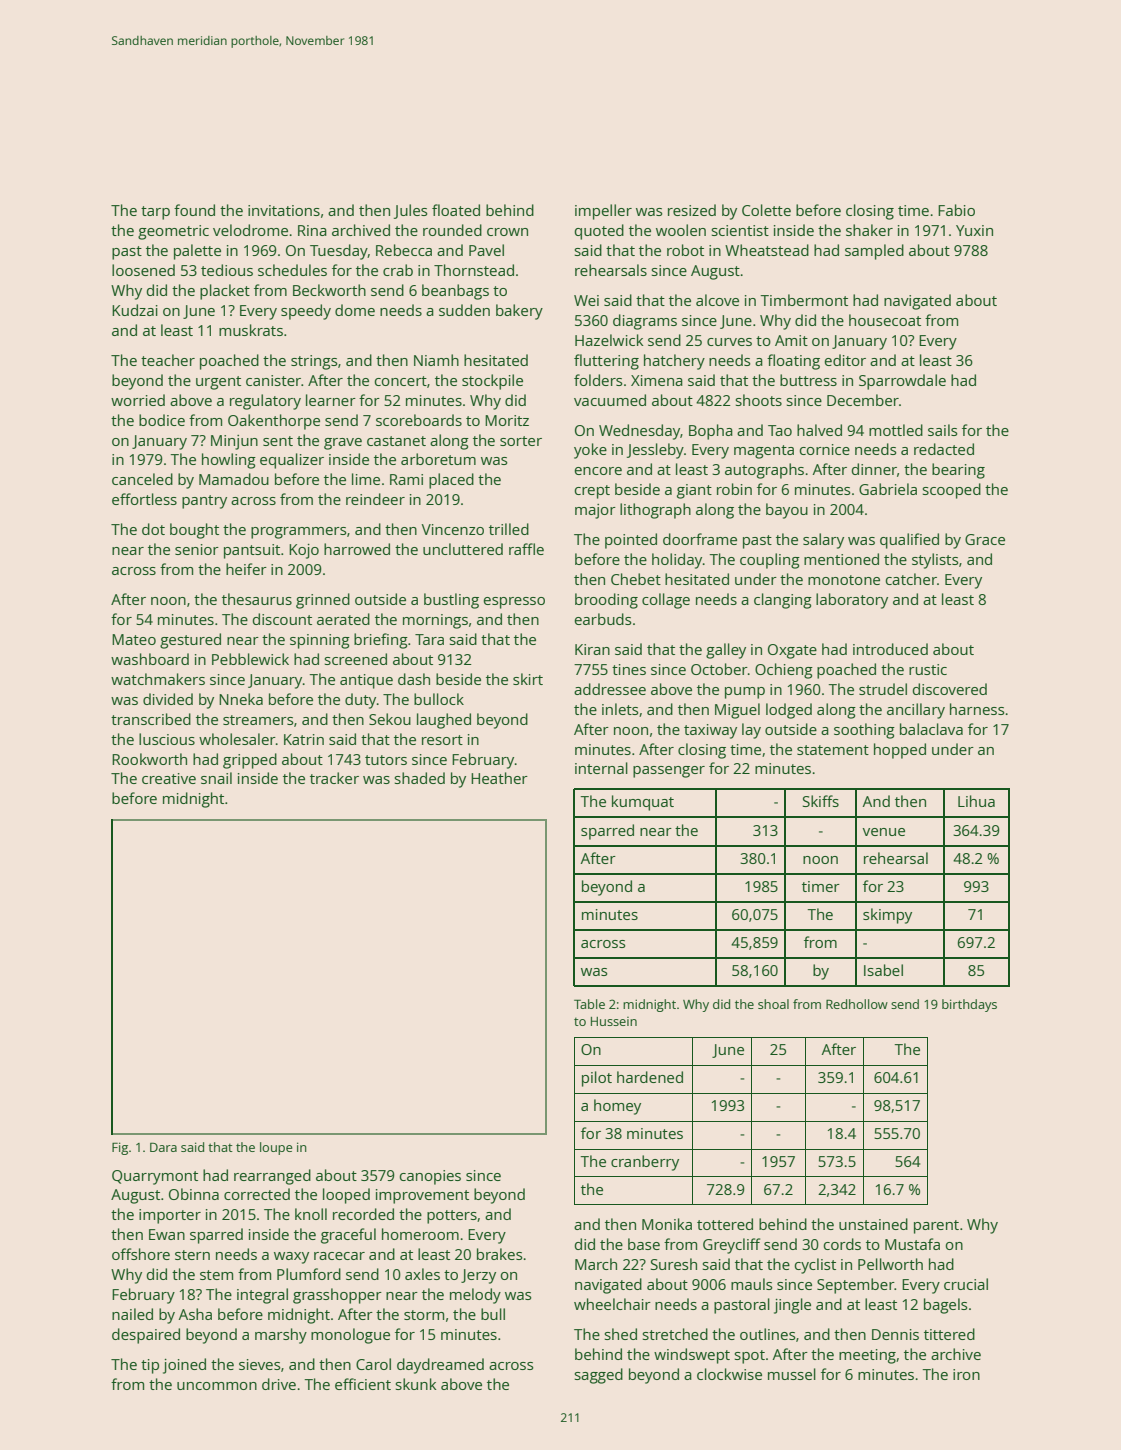 This image has width=1121, height=1450. What do you see at coordinates (857, 1004) in the image?
I see `Redhollow` at bounding box center [857, 1004].
